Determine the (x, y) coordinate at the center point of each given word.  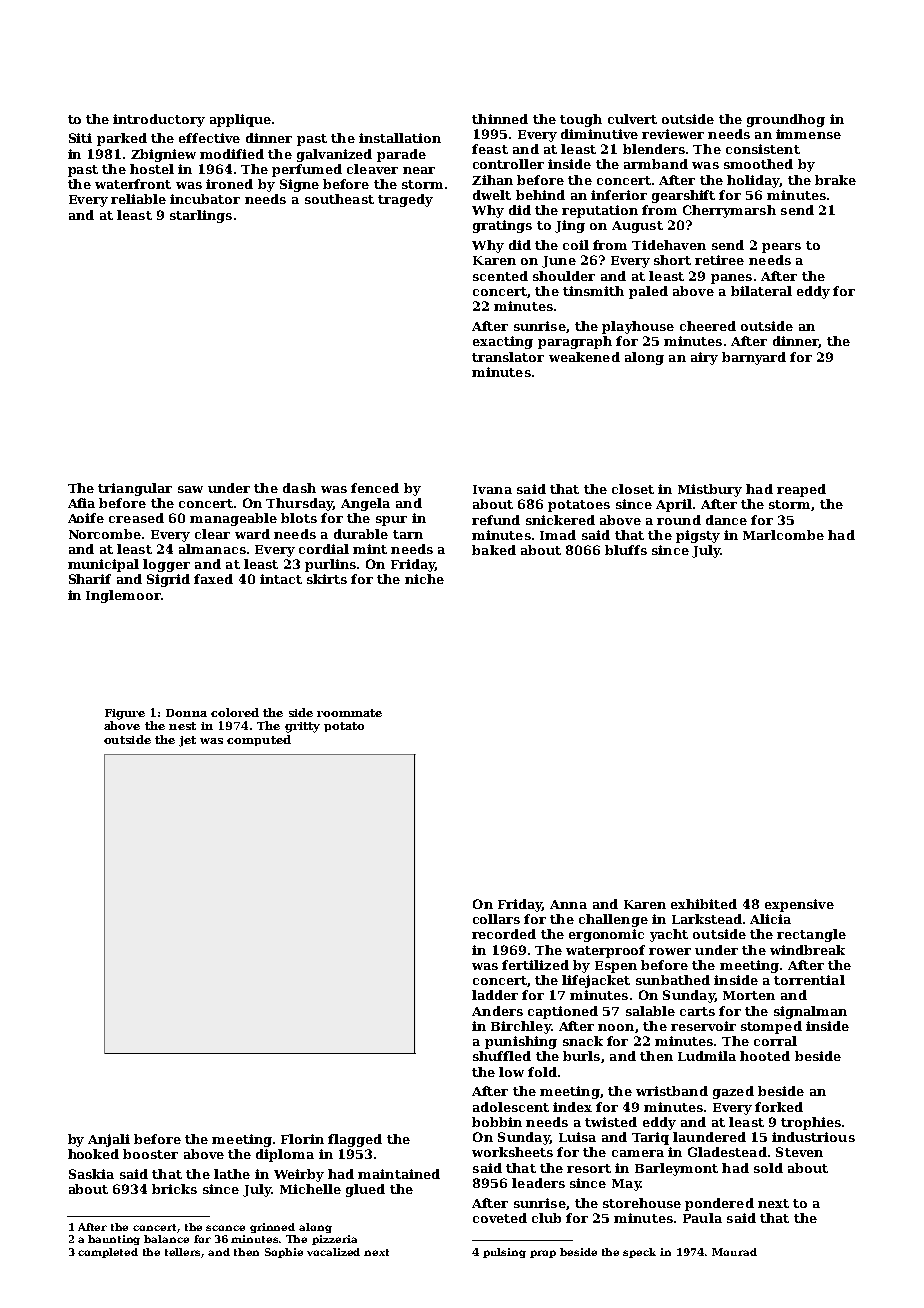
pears (781, 248)
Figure (125, 714)
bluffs (626, 550)
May (626, 1185)
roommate (349, 713)
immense (808, 134)
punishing (521, 1042)
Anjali (109, 1140)
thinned (500, 119)
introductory (159, 120)
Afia (81, 503)
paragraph (575, 342)
